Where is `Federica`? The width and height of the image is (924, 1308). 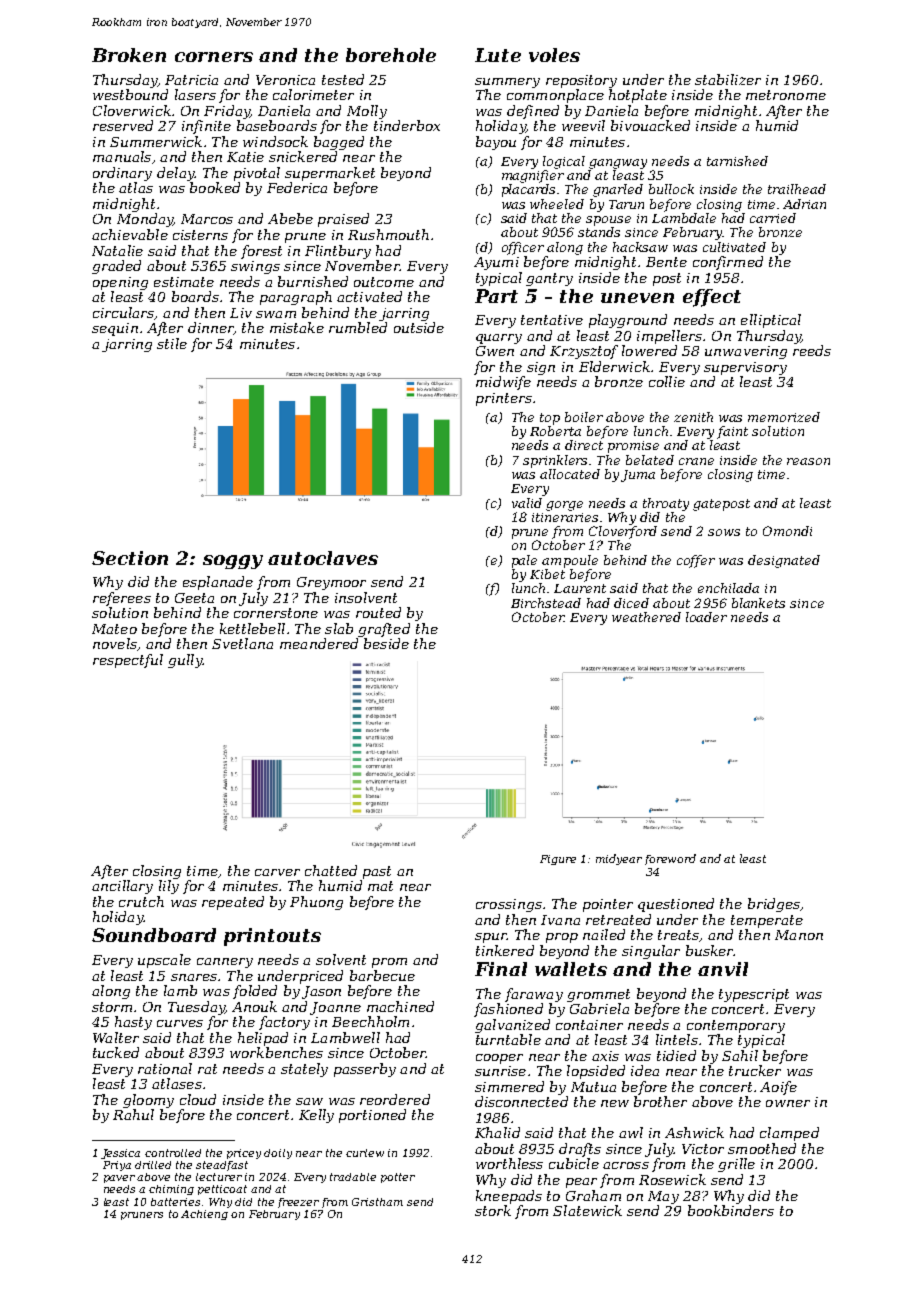
Federica is located at coordinates (297, 187).
